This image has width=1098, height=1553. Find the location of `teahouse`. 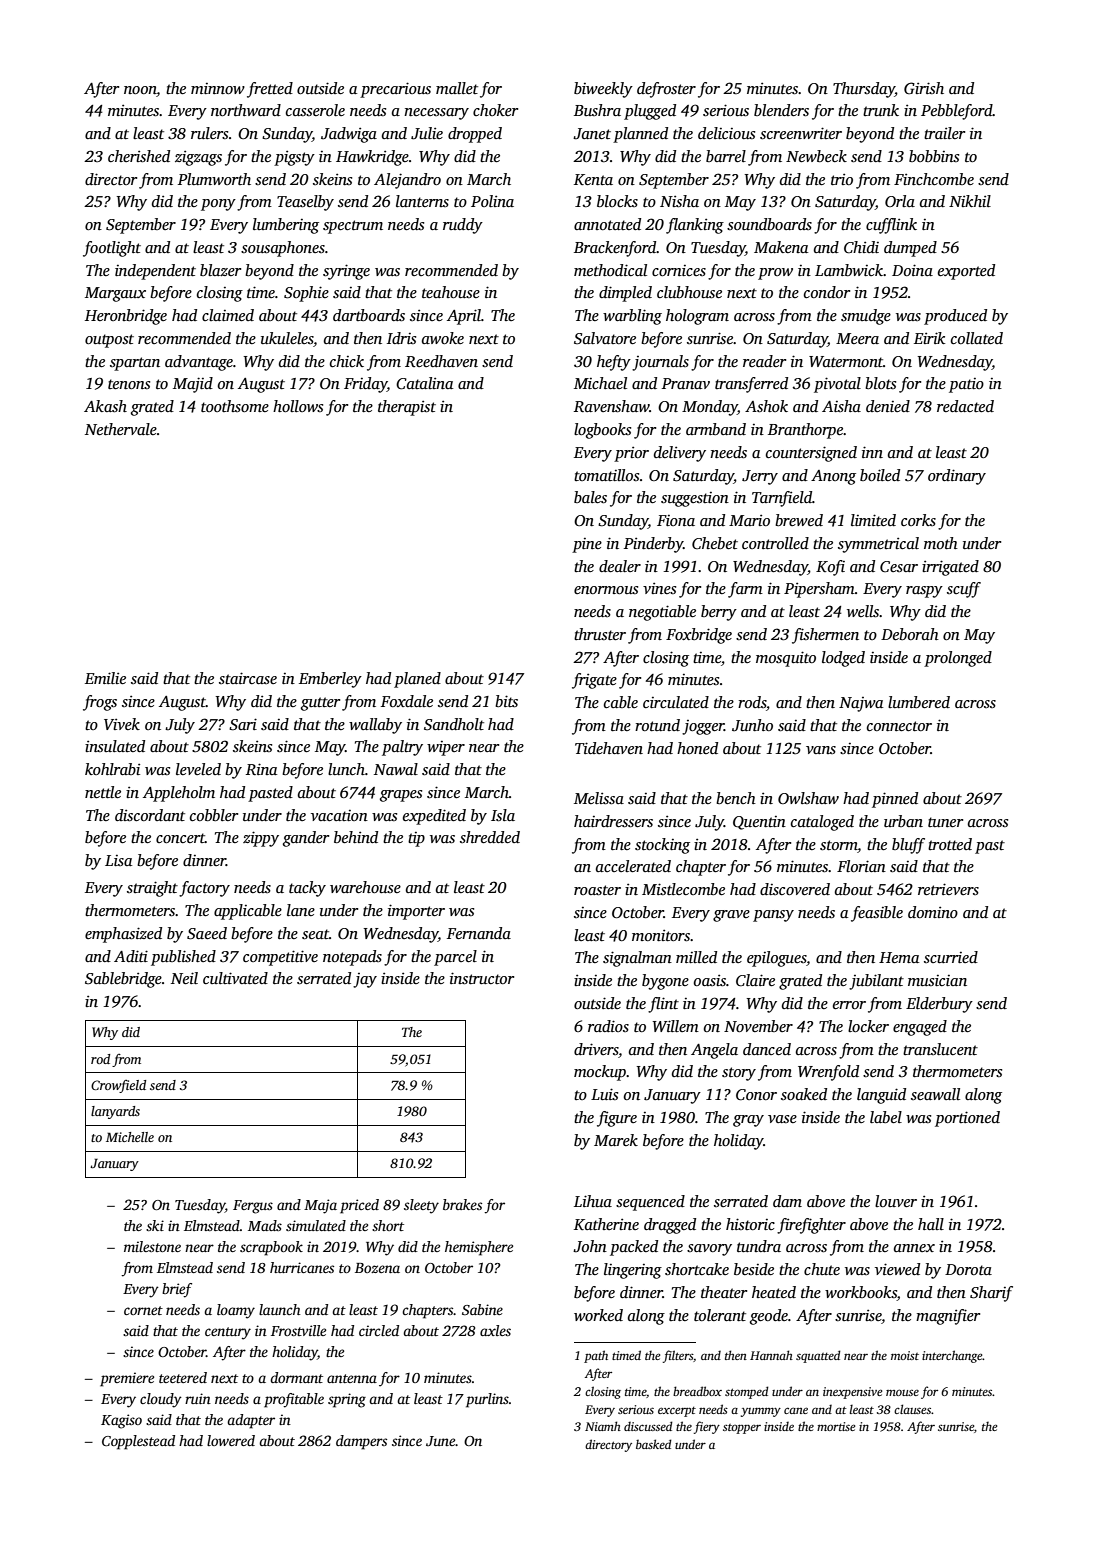

teahouse is located at coordinates (451, 292).
